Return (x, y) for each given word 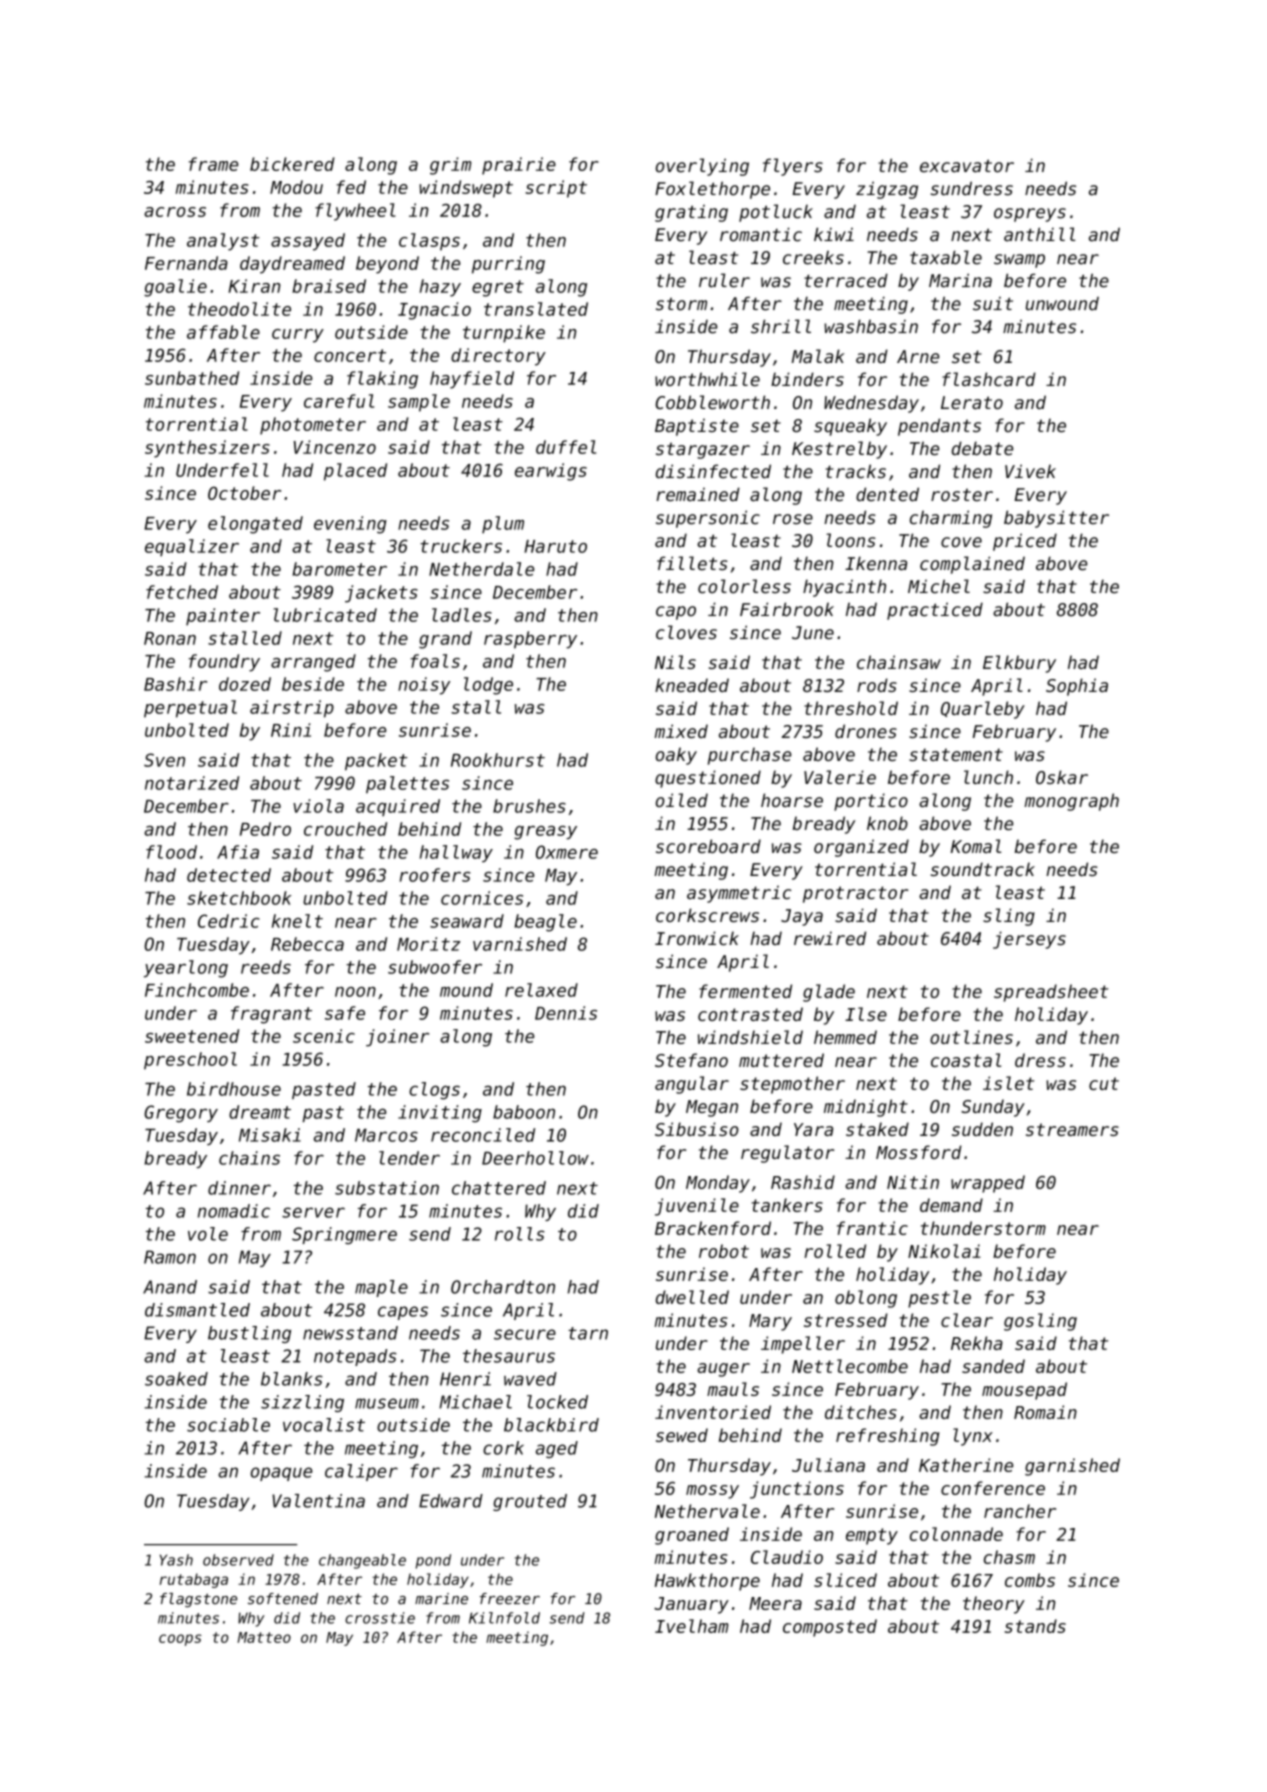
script (556, 189)
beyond (387, 265)
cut (1104, 1083)
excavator (967, 166)
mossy (712, 1492)
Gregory (181, 1114)
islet (1008, 1083)
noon (355, 992)
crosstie (380, 1618)
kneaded (692, 685)
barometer (339, 569)
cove (961, 542)
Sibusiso (697, 1129)
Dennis (566, 1013)
